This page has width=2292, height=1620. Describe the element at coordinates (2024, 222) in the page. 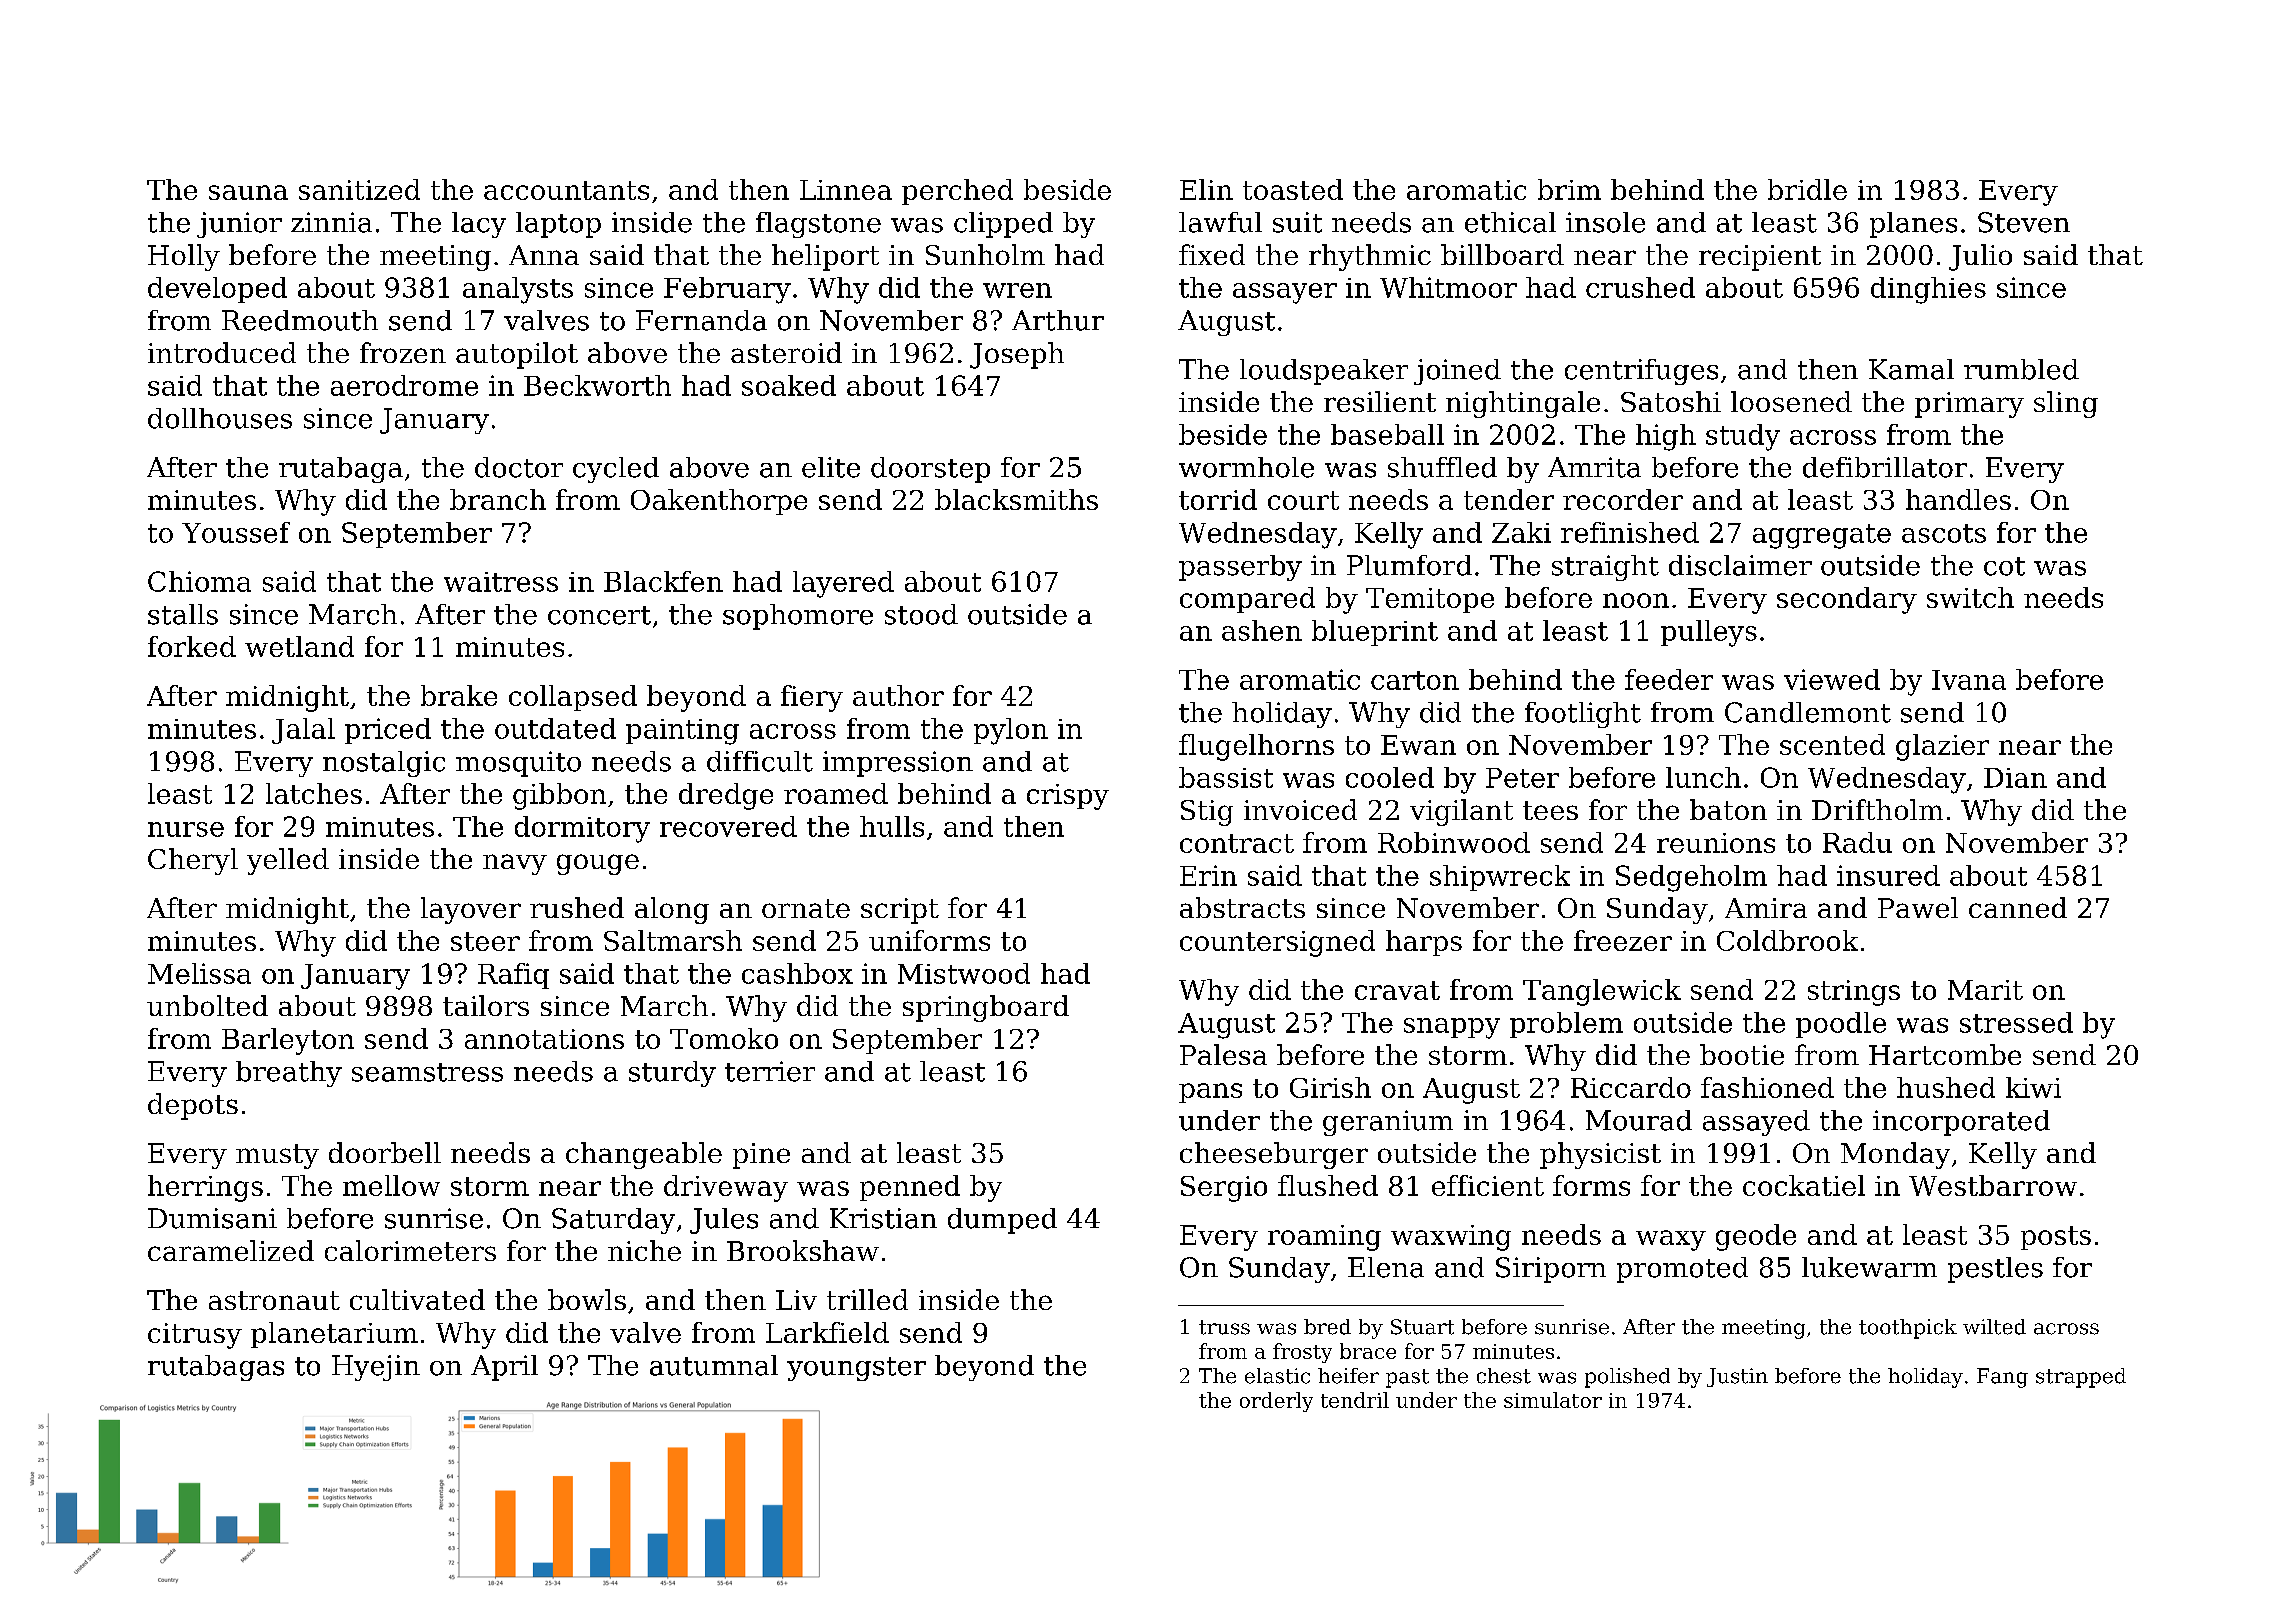

I see `Steven` at that location.
